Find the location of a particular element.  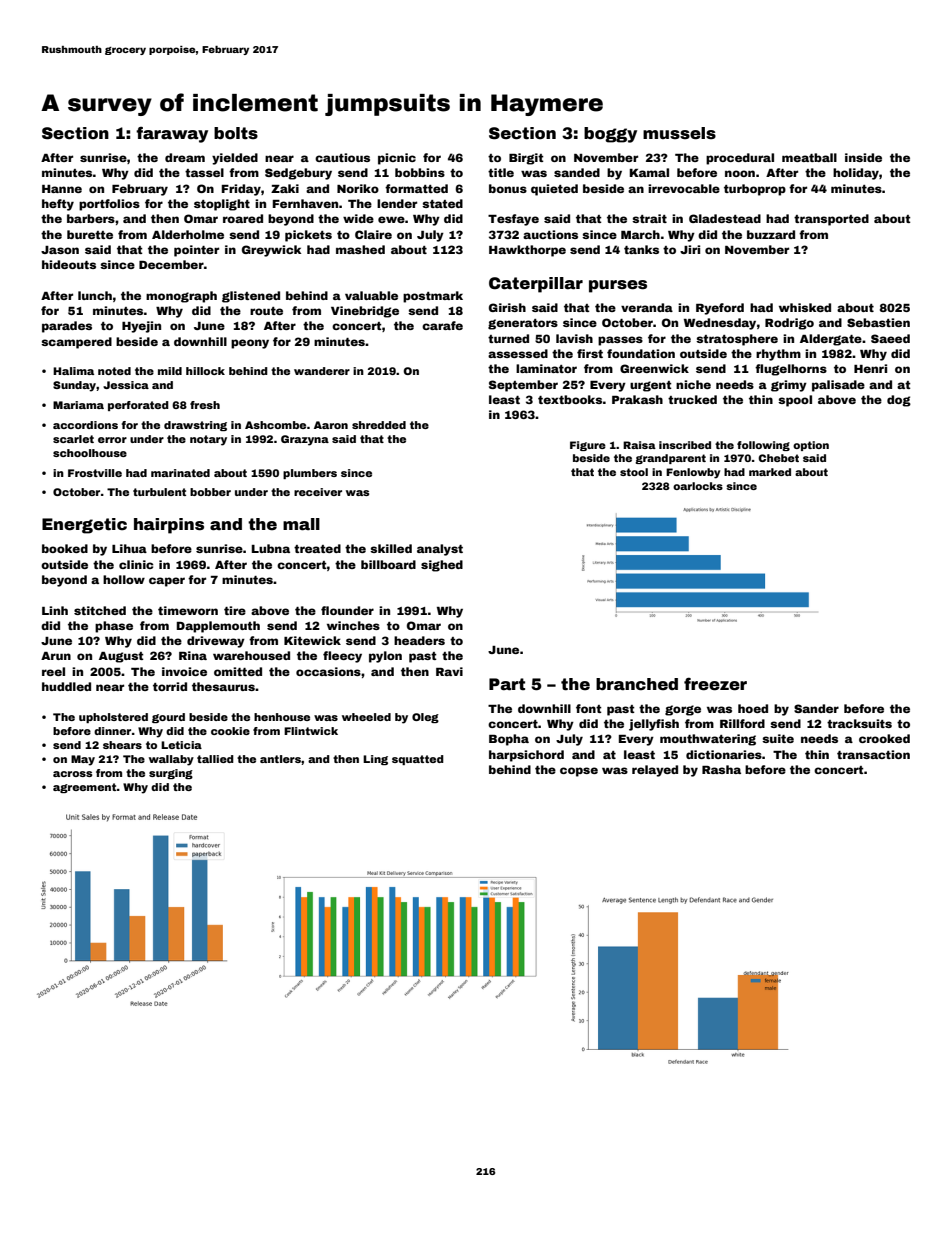

valuable is located at coordinates (371, 295).
